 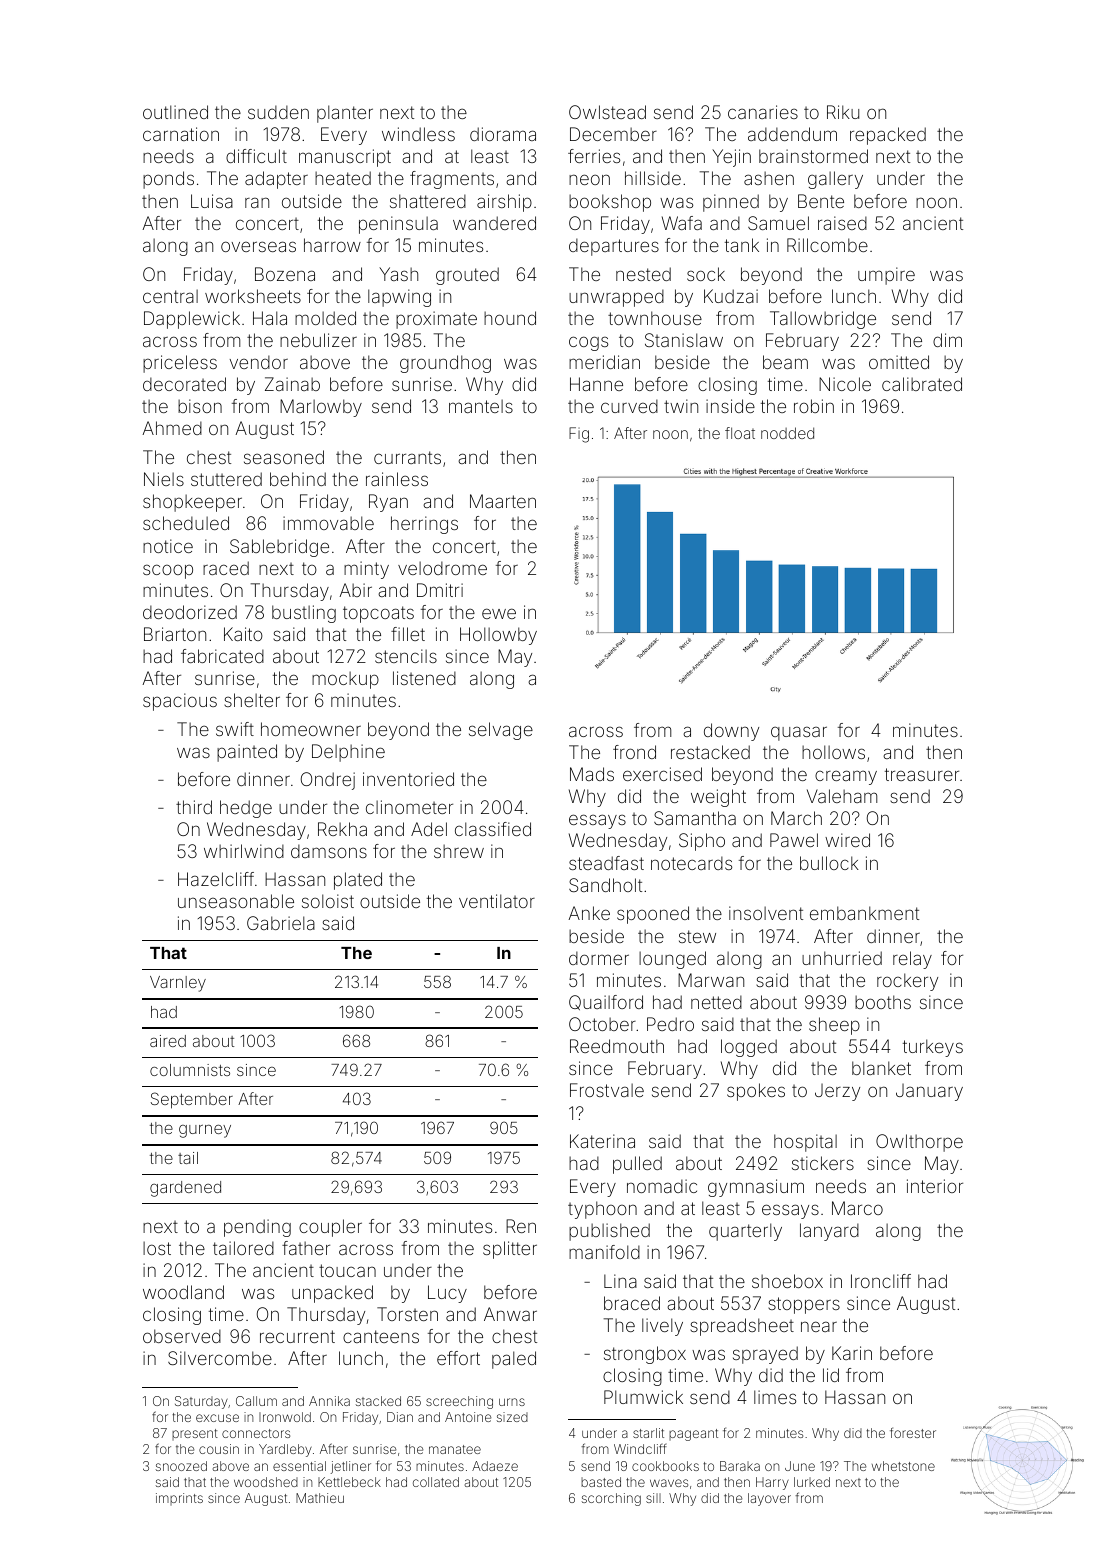 What do you see at coordinates (933, 1048) in the image?
I see `turkeys` at bounding box center [933, 1048].
